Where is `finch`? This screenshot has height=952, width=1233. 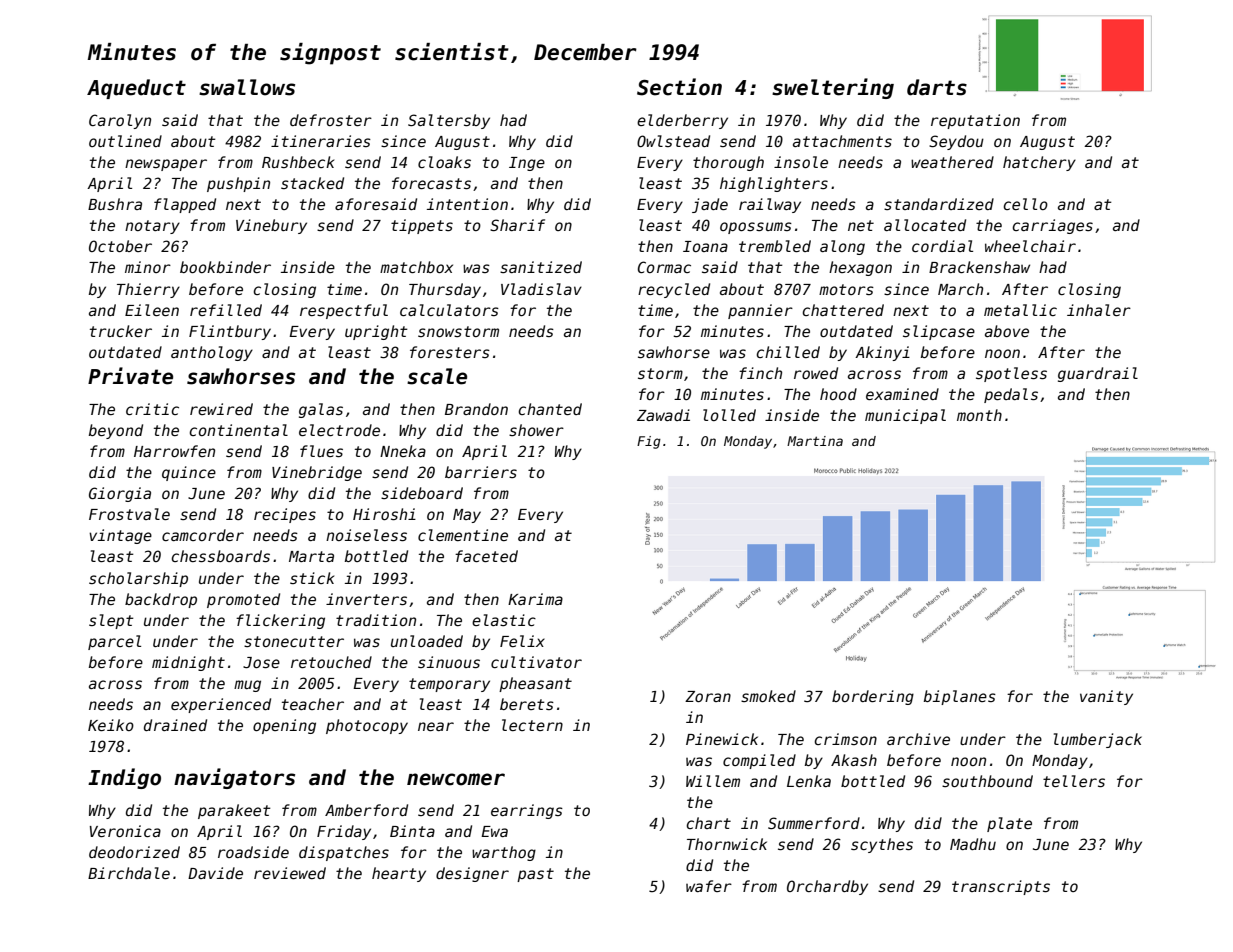 finch is located at coordinates (760, 373).
